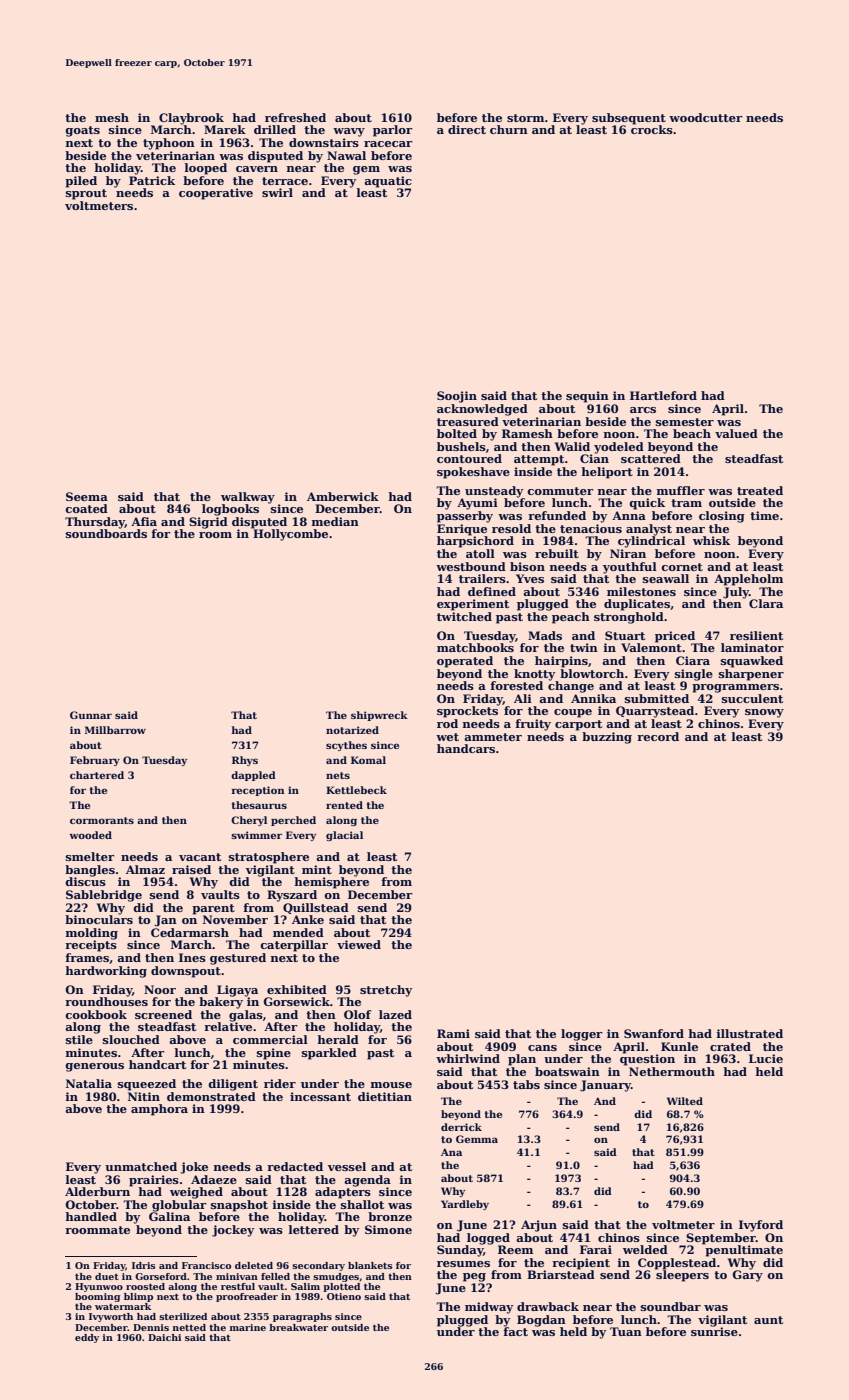 This page has width=849, height=1400. Describe the element at coordinates (714, 1331) in the page. I see `sunrise` at that location.
